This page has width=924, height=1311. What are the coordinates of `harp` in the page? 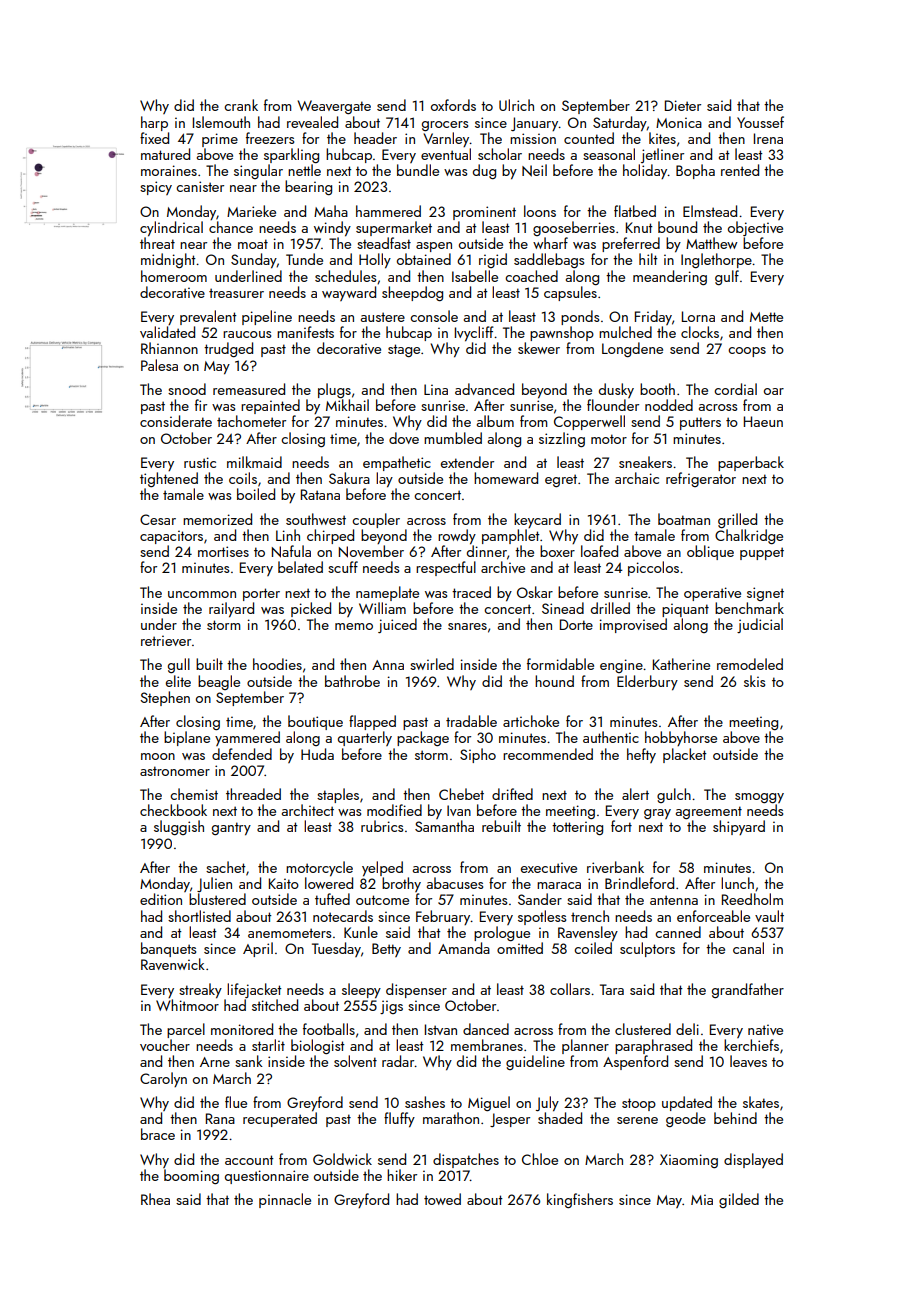 It's located at (154, 123).
